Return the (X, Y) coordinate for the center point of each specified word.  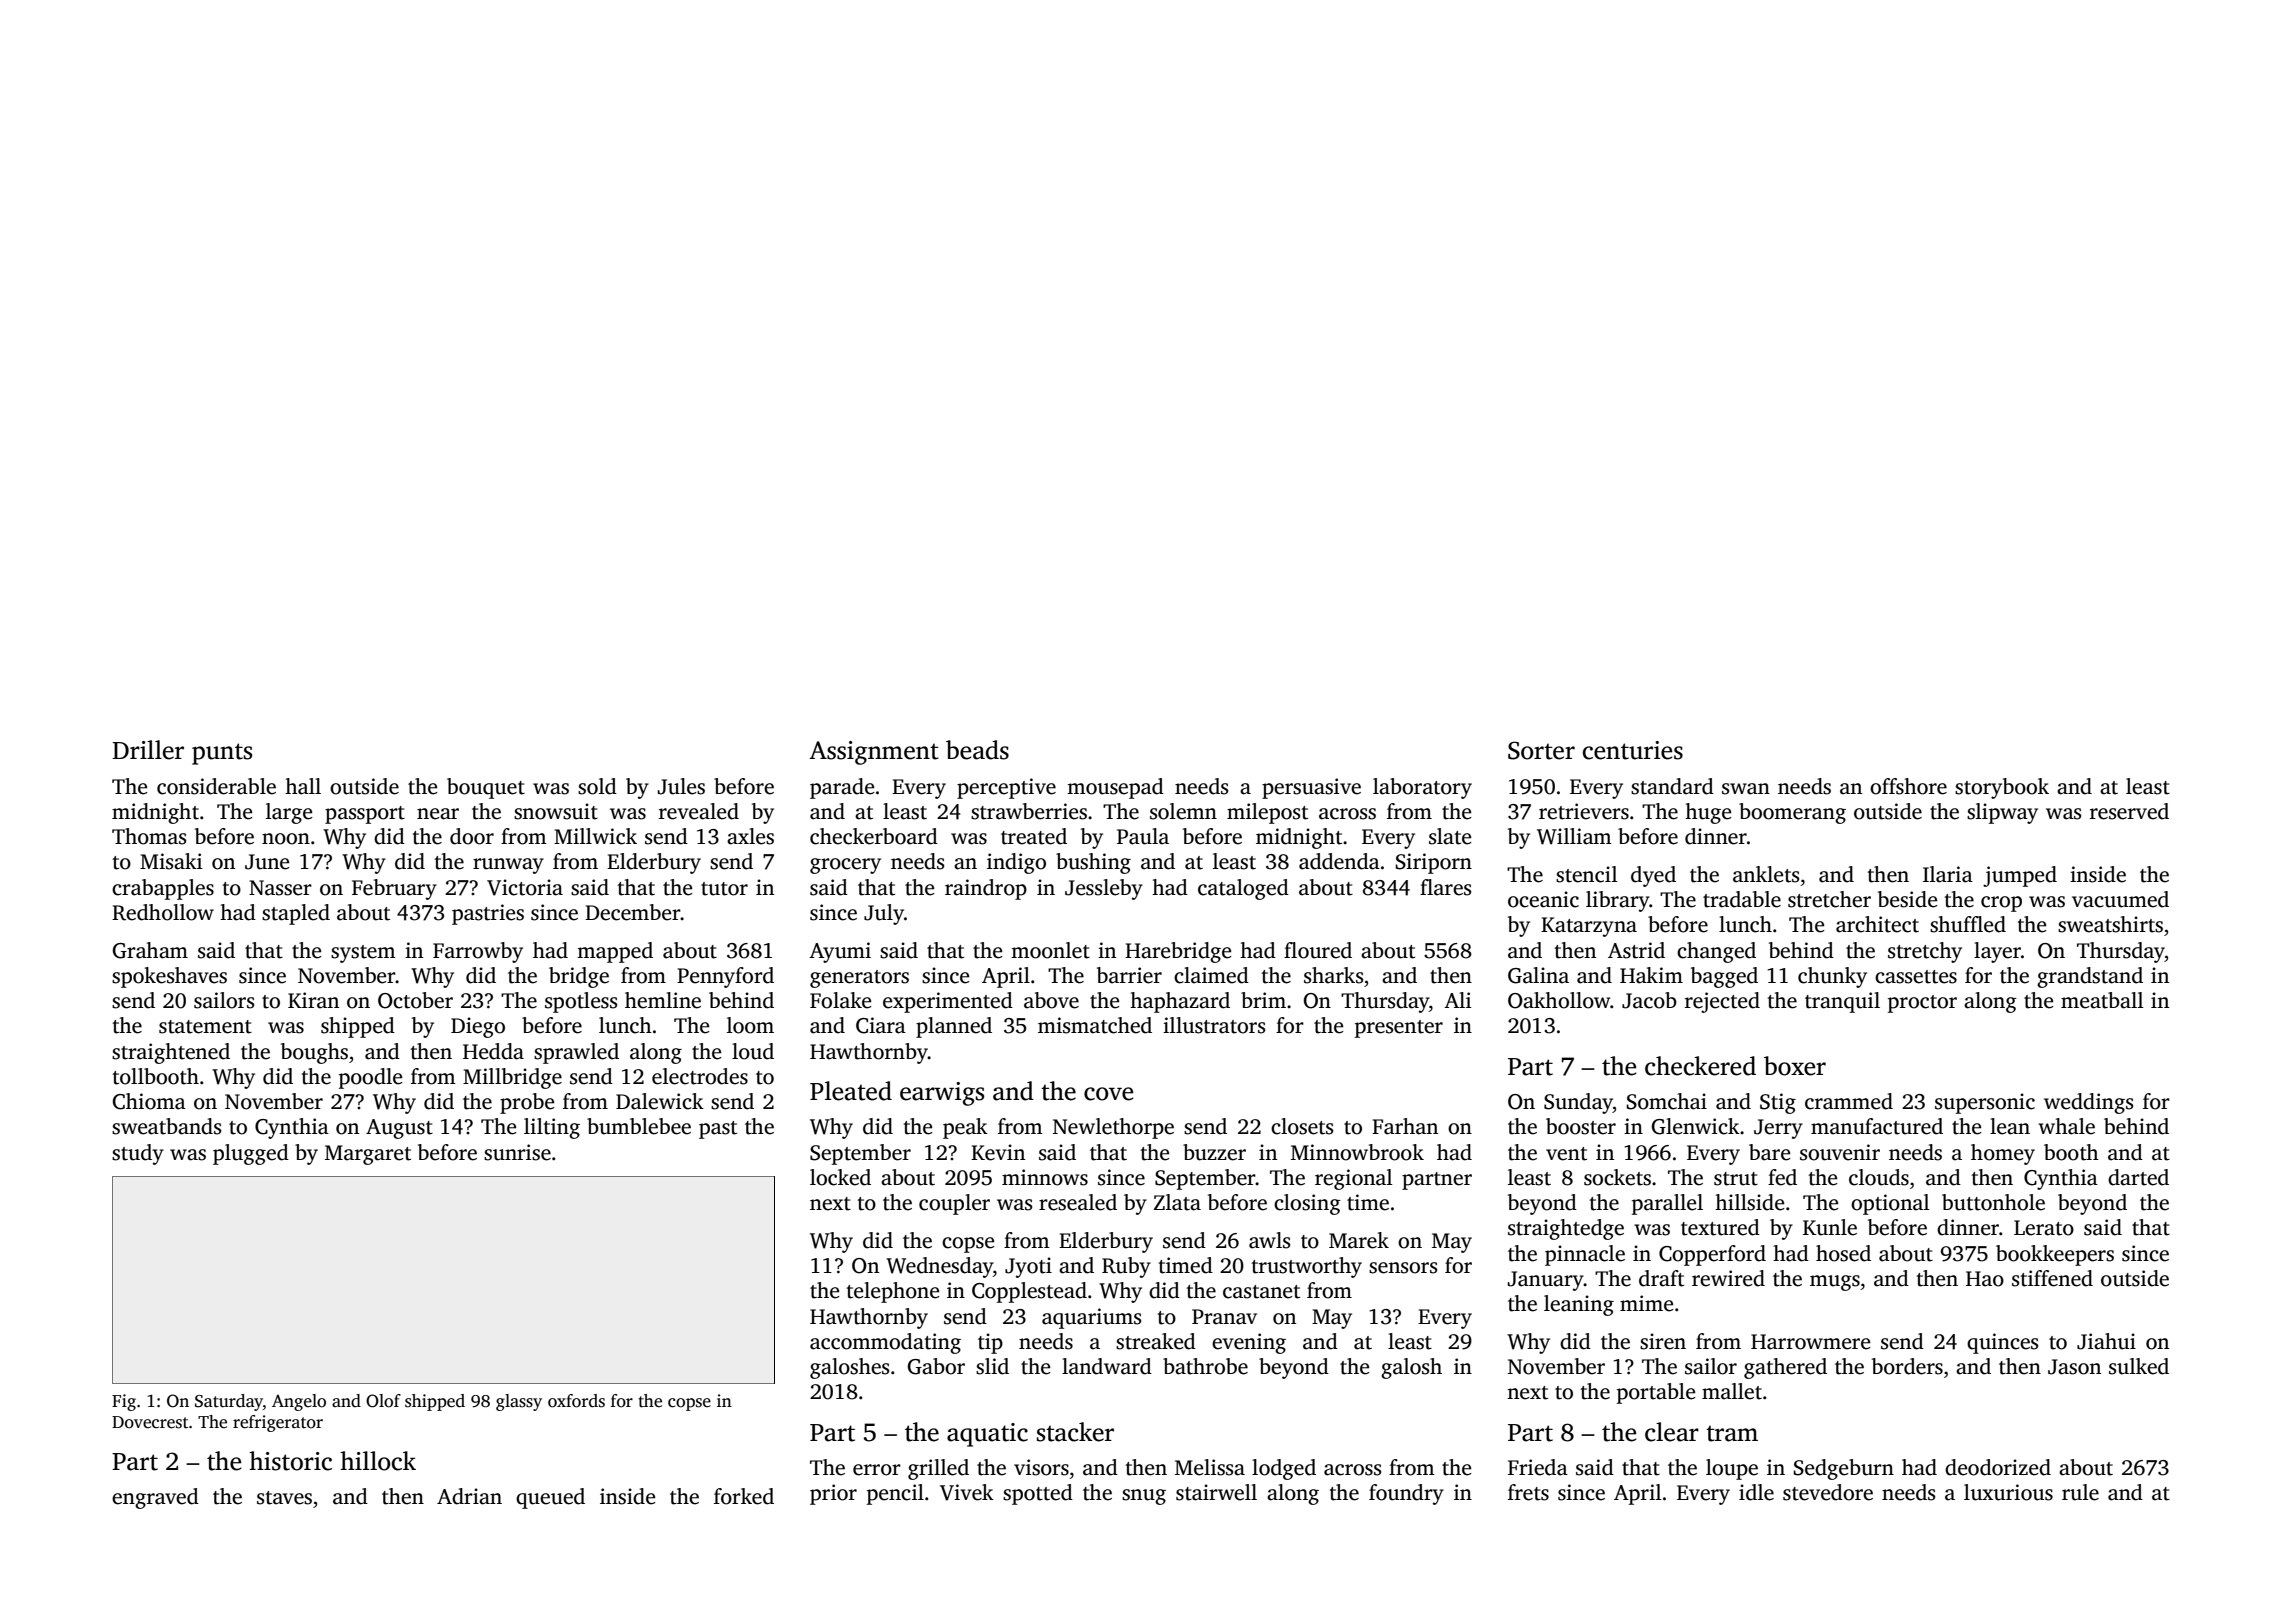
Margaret (368, 1155)
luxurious (2008, 1492)
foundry (1406, 1494)
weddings (2088, 1103)
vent (1566, 1154)
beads (977, 750)
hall (303, 786)
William (1574, 836)
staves (284, 1498)
